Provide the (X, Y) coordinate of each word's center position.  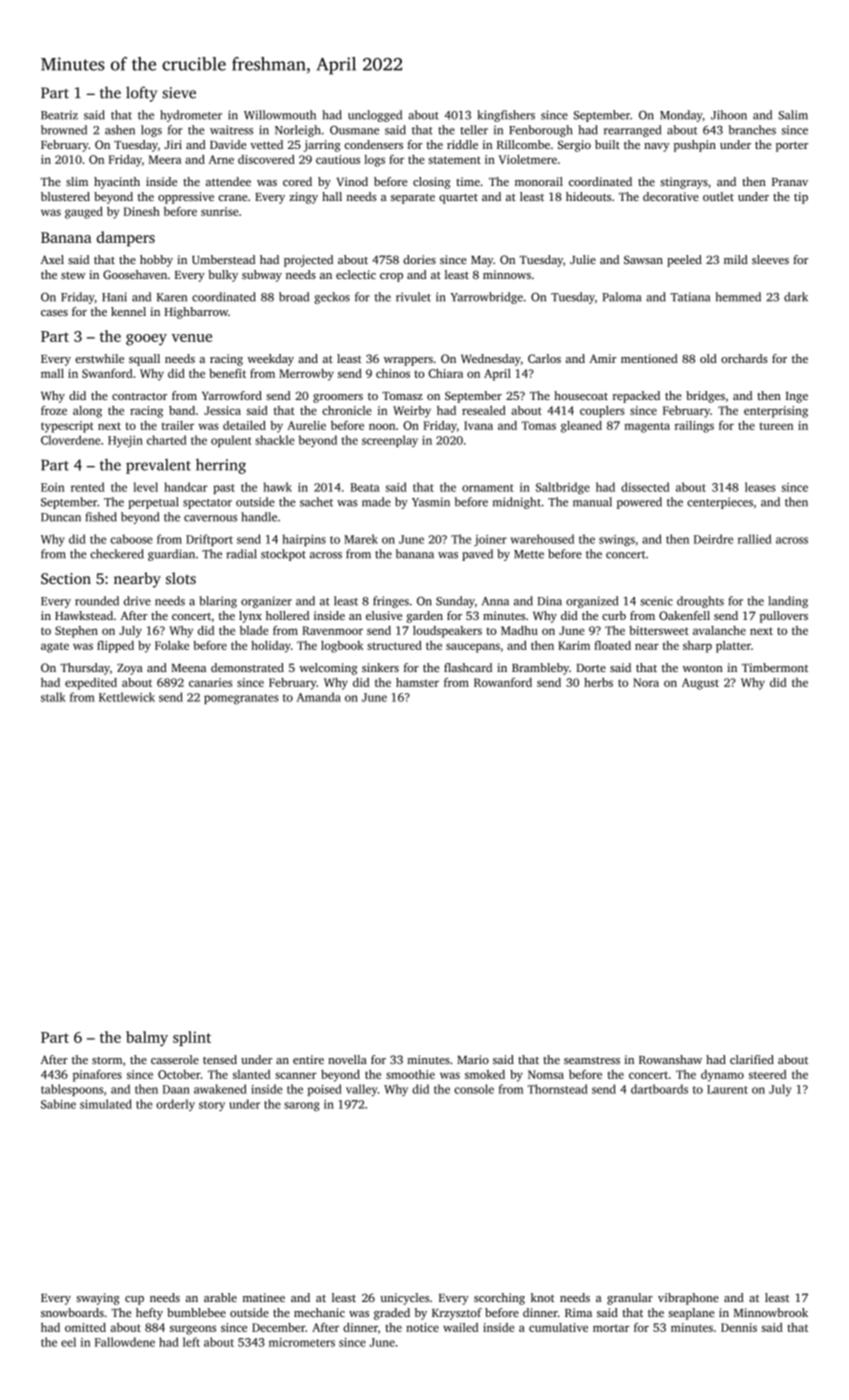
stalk (53, 697)
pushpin (695, 146)
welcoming (328, 669)
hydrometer (191, 116)
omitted (85, 1327)
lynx (250, 617)
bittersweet (659, 630)
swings (617, 540)
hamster (417, 682)
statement (454, 160)
